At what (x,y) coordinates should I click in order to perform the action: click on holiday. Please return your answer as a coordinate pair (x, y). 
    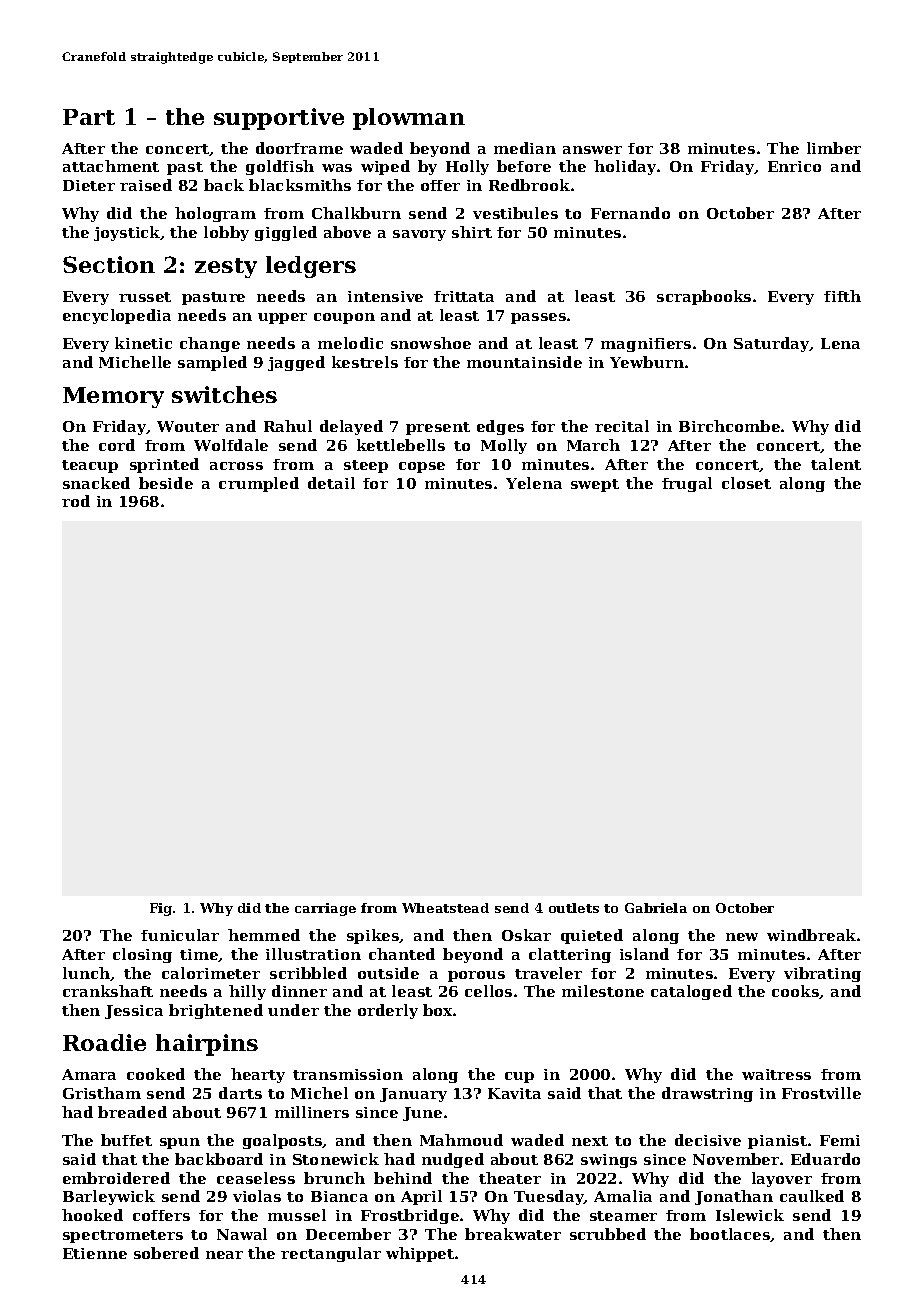
    Looking at the image, I should click on (625, 167).
